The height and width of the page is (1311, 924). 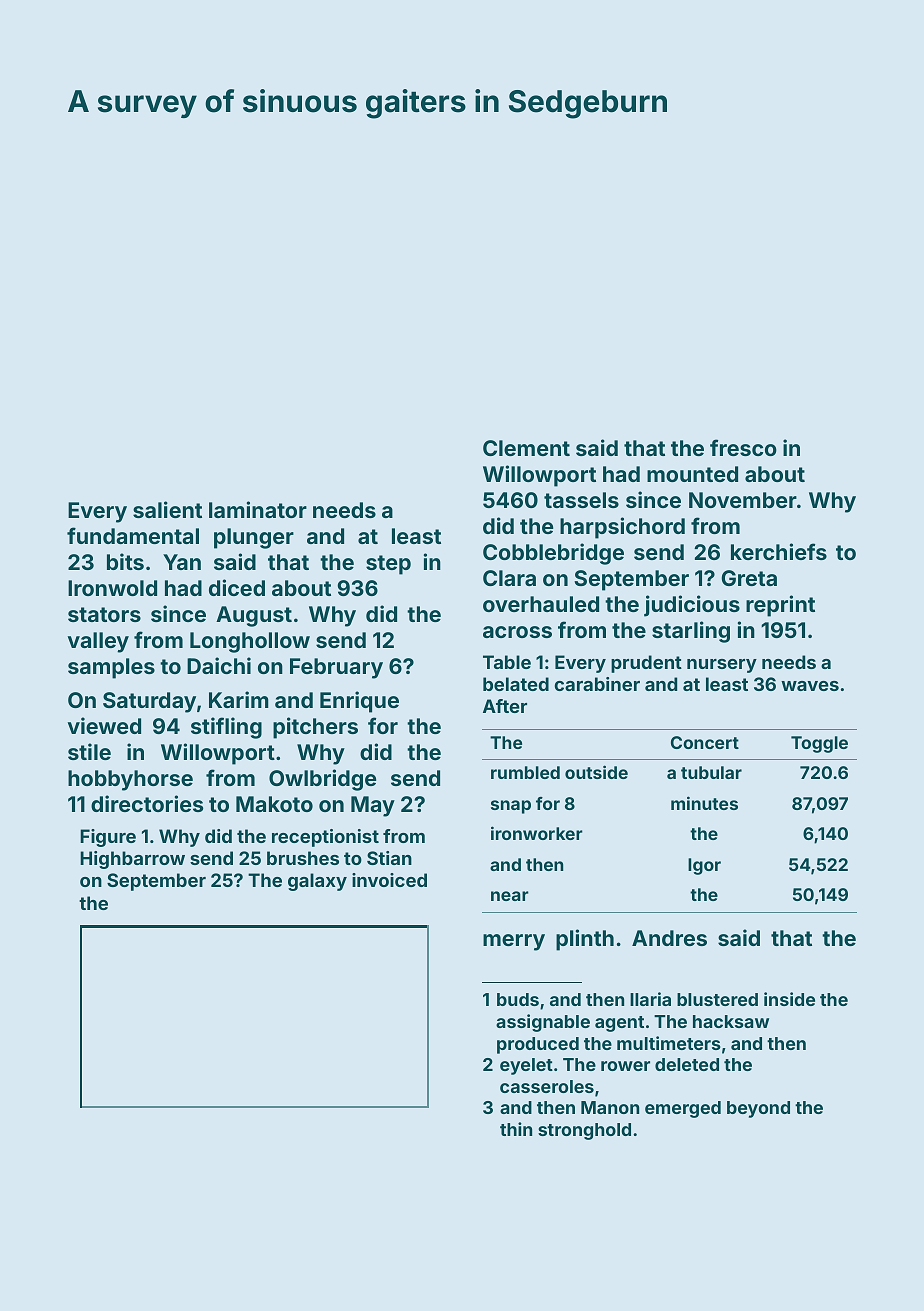 What do you see at coordinates (584, 1131) in the page?
I see `stronghold` at bounding box center [584, 1131].
